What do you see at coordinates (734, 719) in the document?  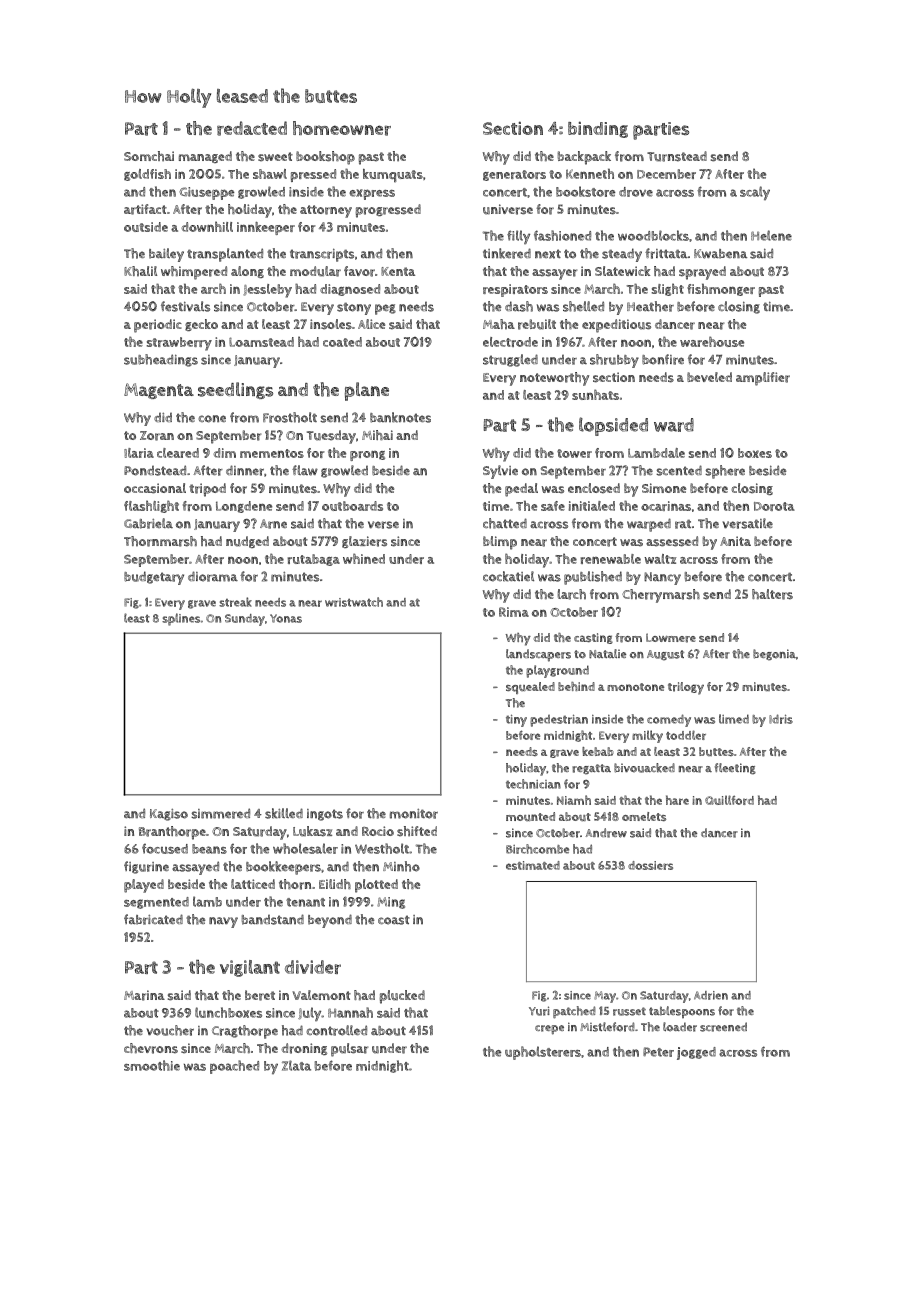 I see `limed` at bounding box center [734, 719].
